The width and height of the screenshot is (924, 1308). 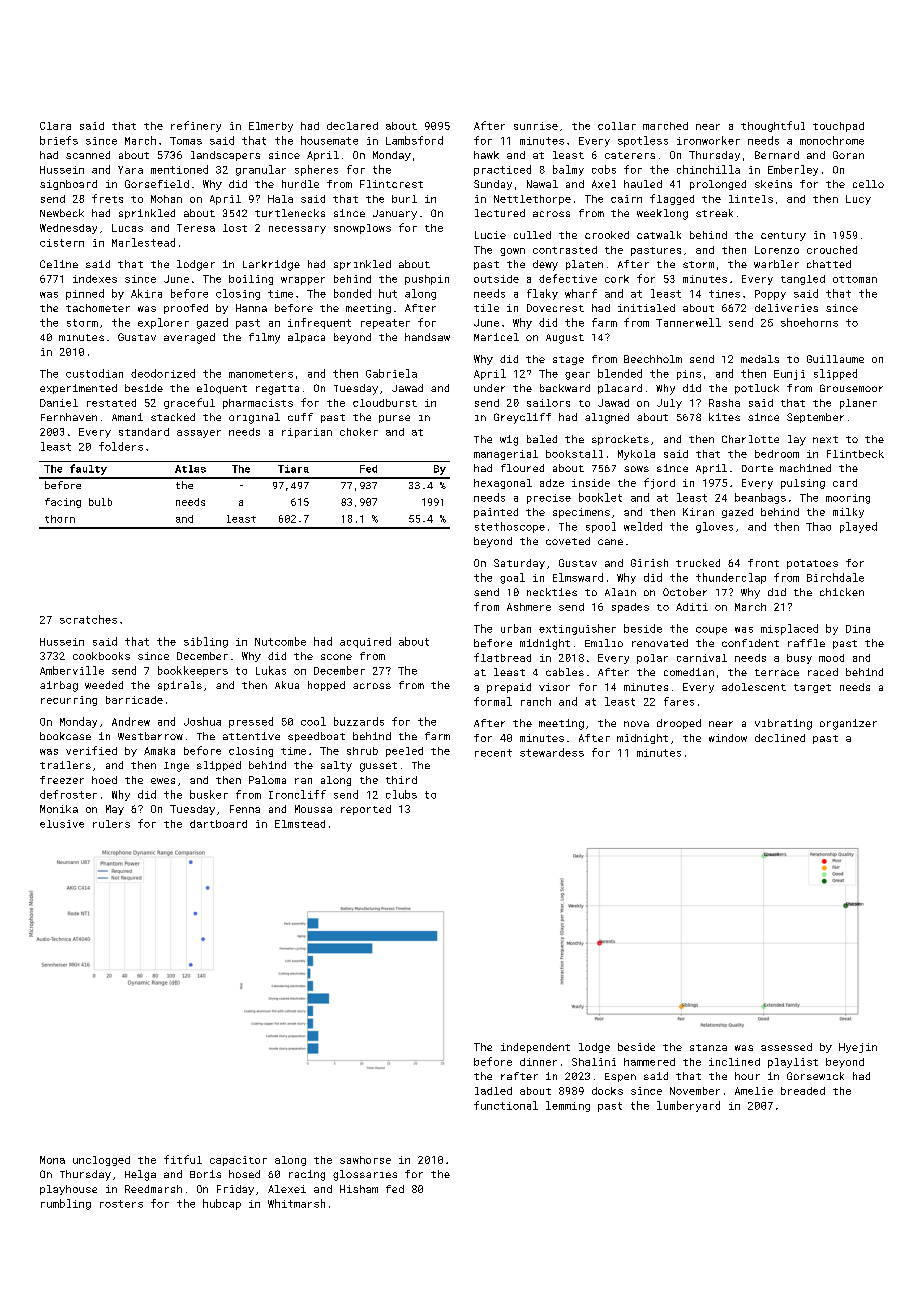 What do you see at coordinates (163, 781) in the screenshot?
I see `ewes` at bounding box center [163, 781].
